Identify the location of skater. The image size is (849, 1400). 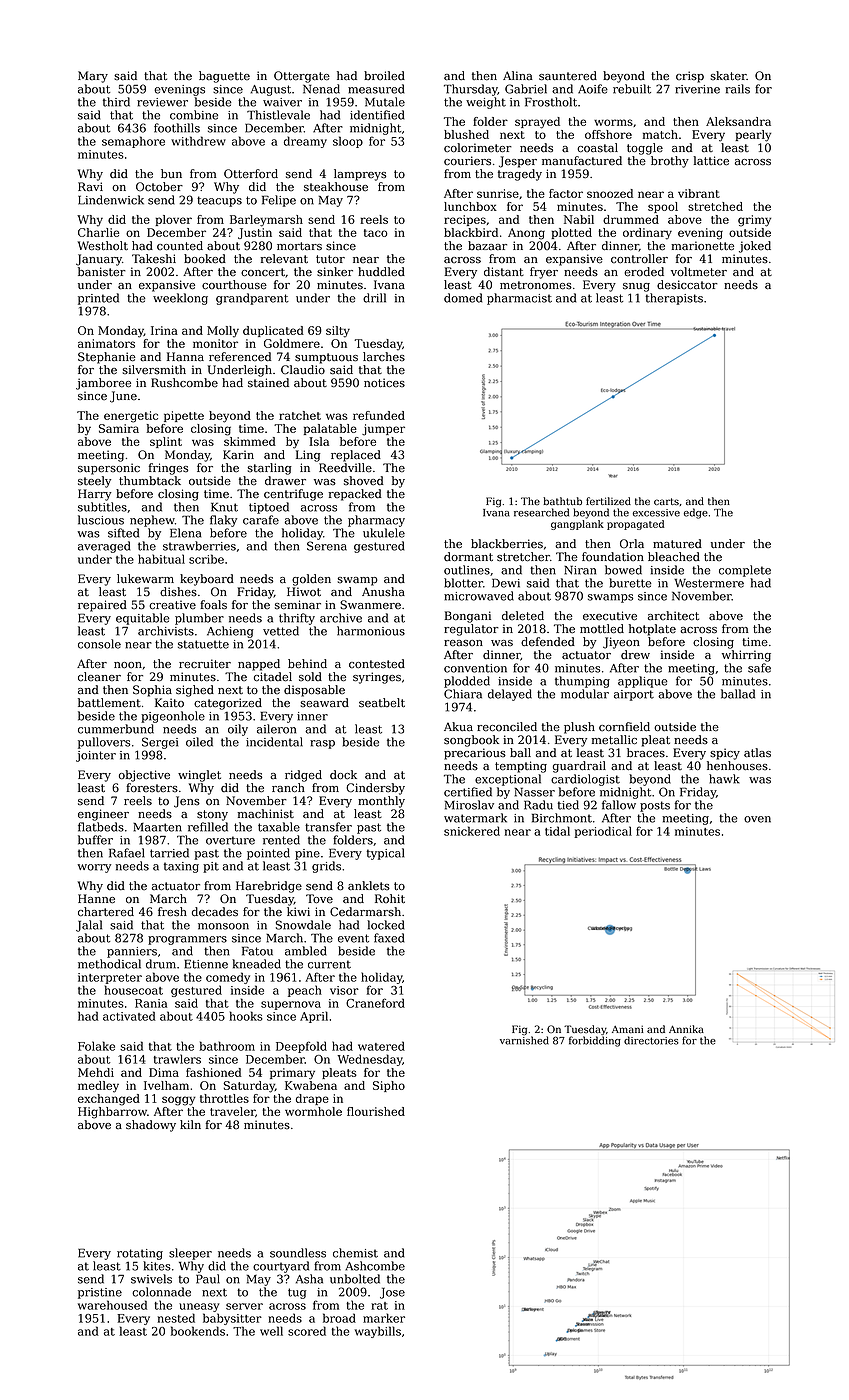
(729, 76).
